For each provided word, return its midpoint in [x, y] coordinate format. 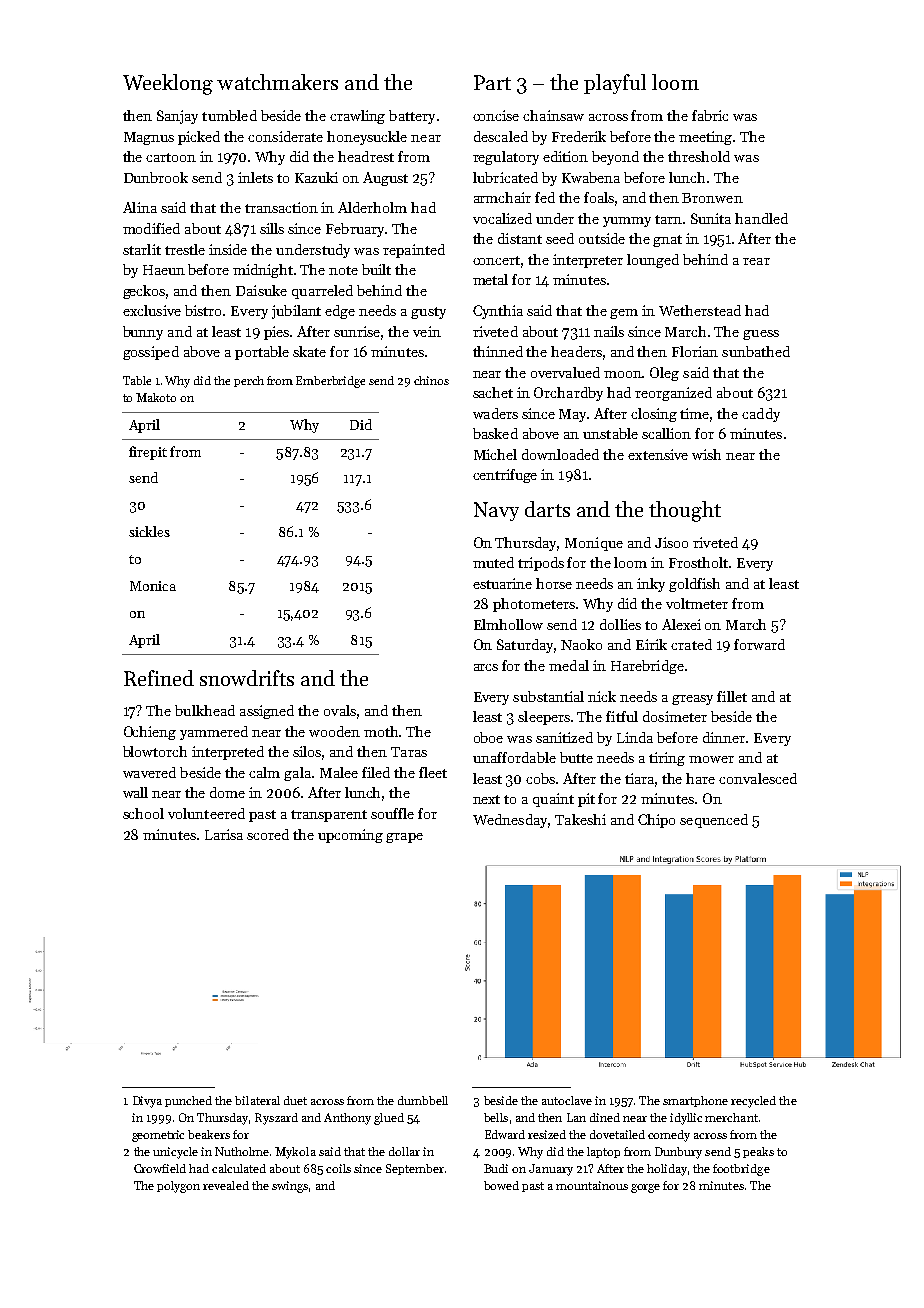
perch [249, 381]
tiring [667, 759]
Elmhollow [508, 624]
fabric [710, 115]
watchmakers [277, 82]
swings [290, 1187]
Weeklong [168, 84]
